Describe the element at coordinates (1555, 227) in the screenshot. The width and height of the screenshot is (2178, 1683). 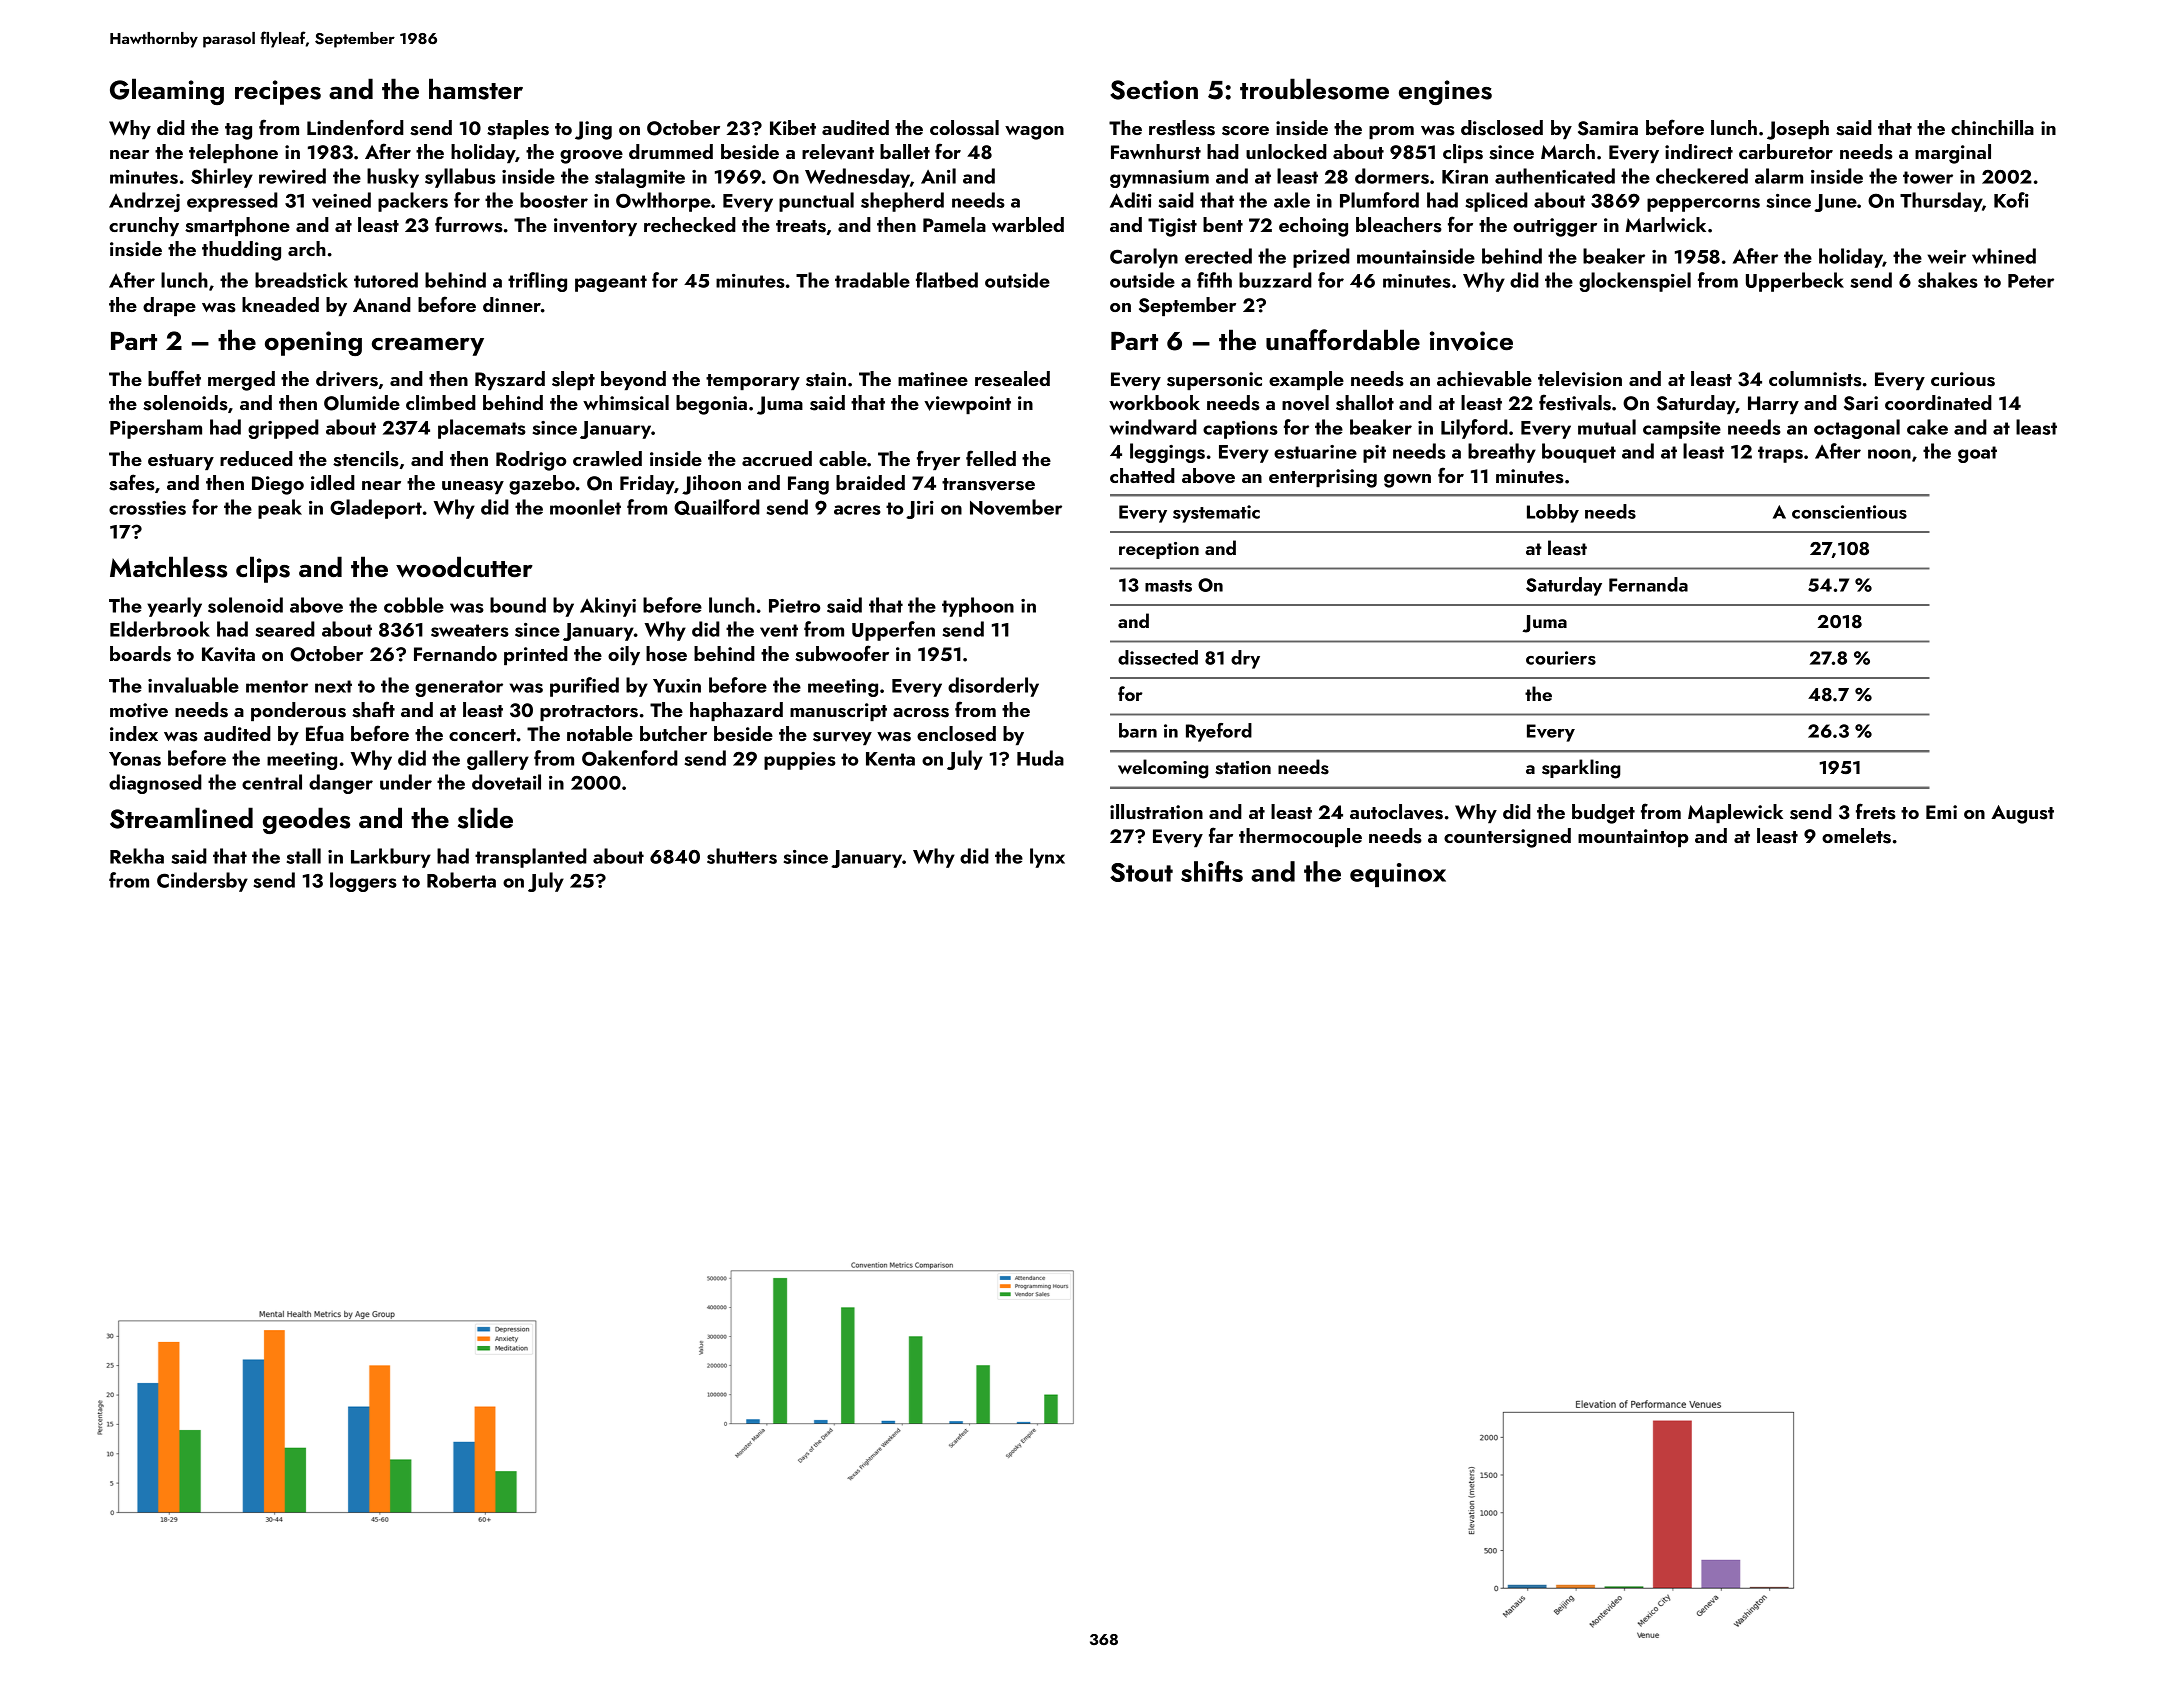
I see `outrigger` at that location.
